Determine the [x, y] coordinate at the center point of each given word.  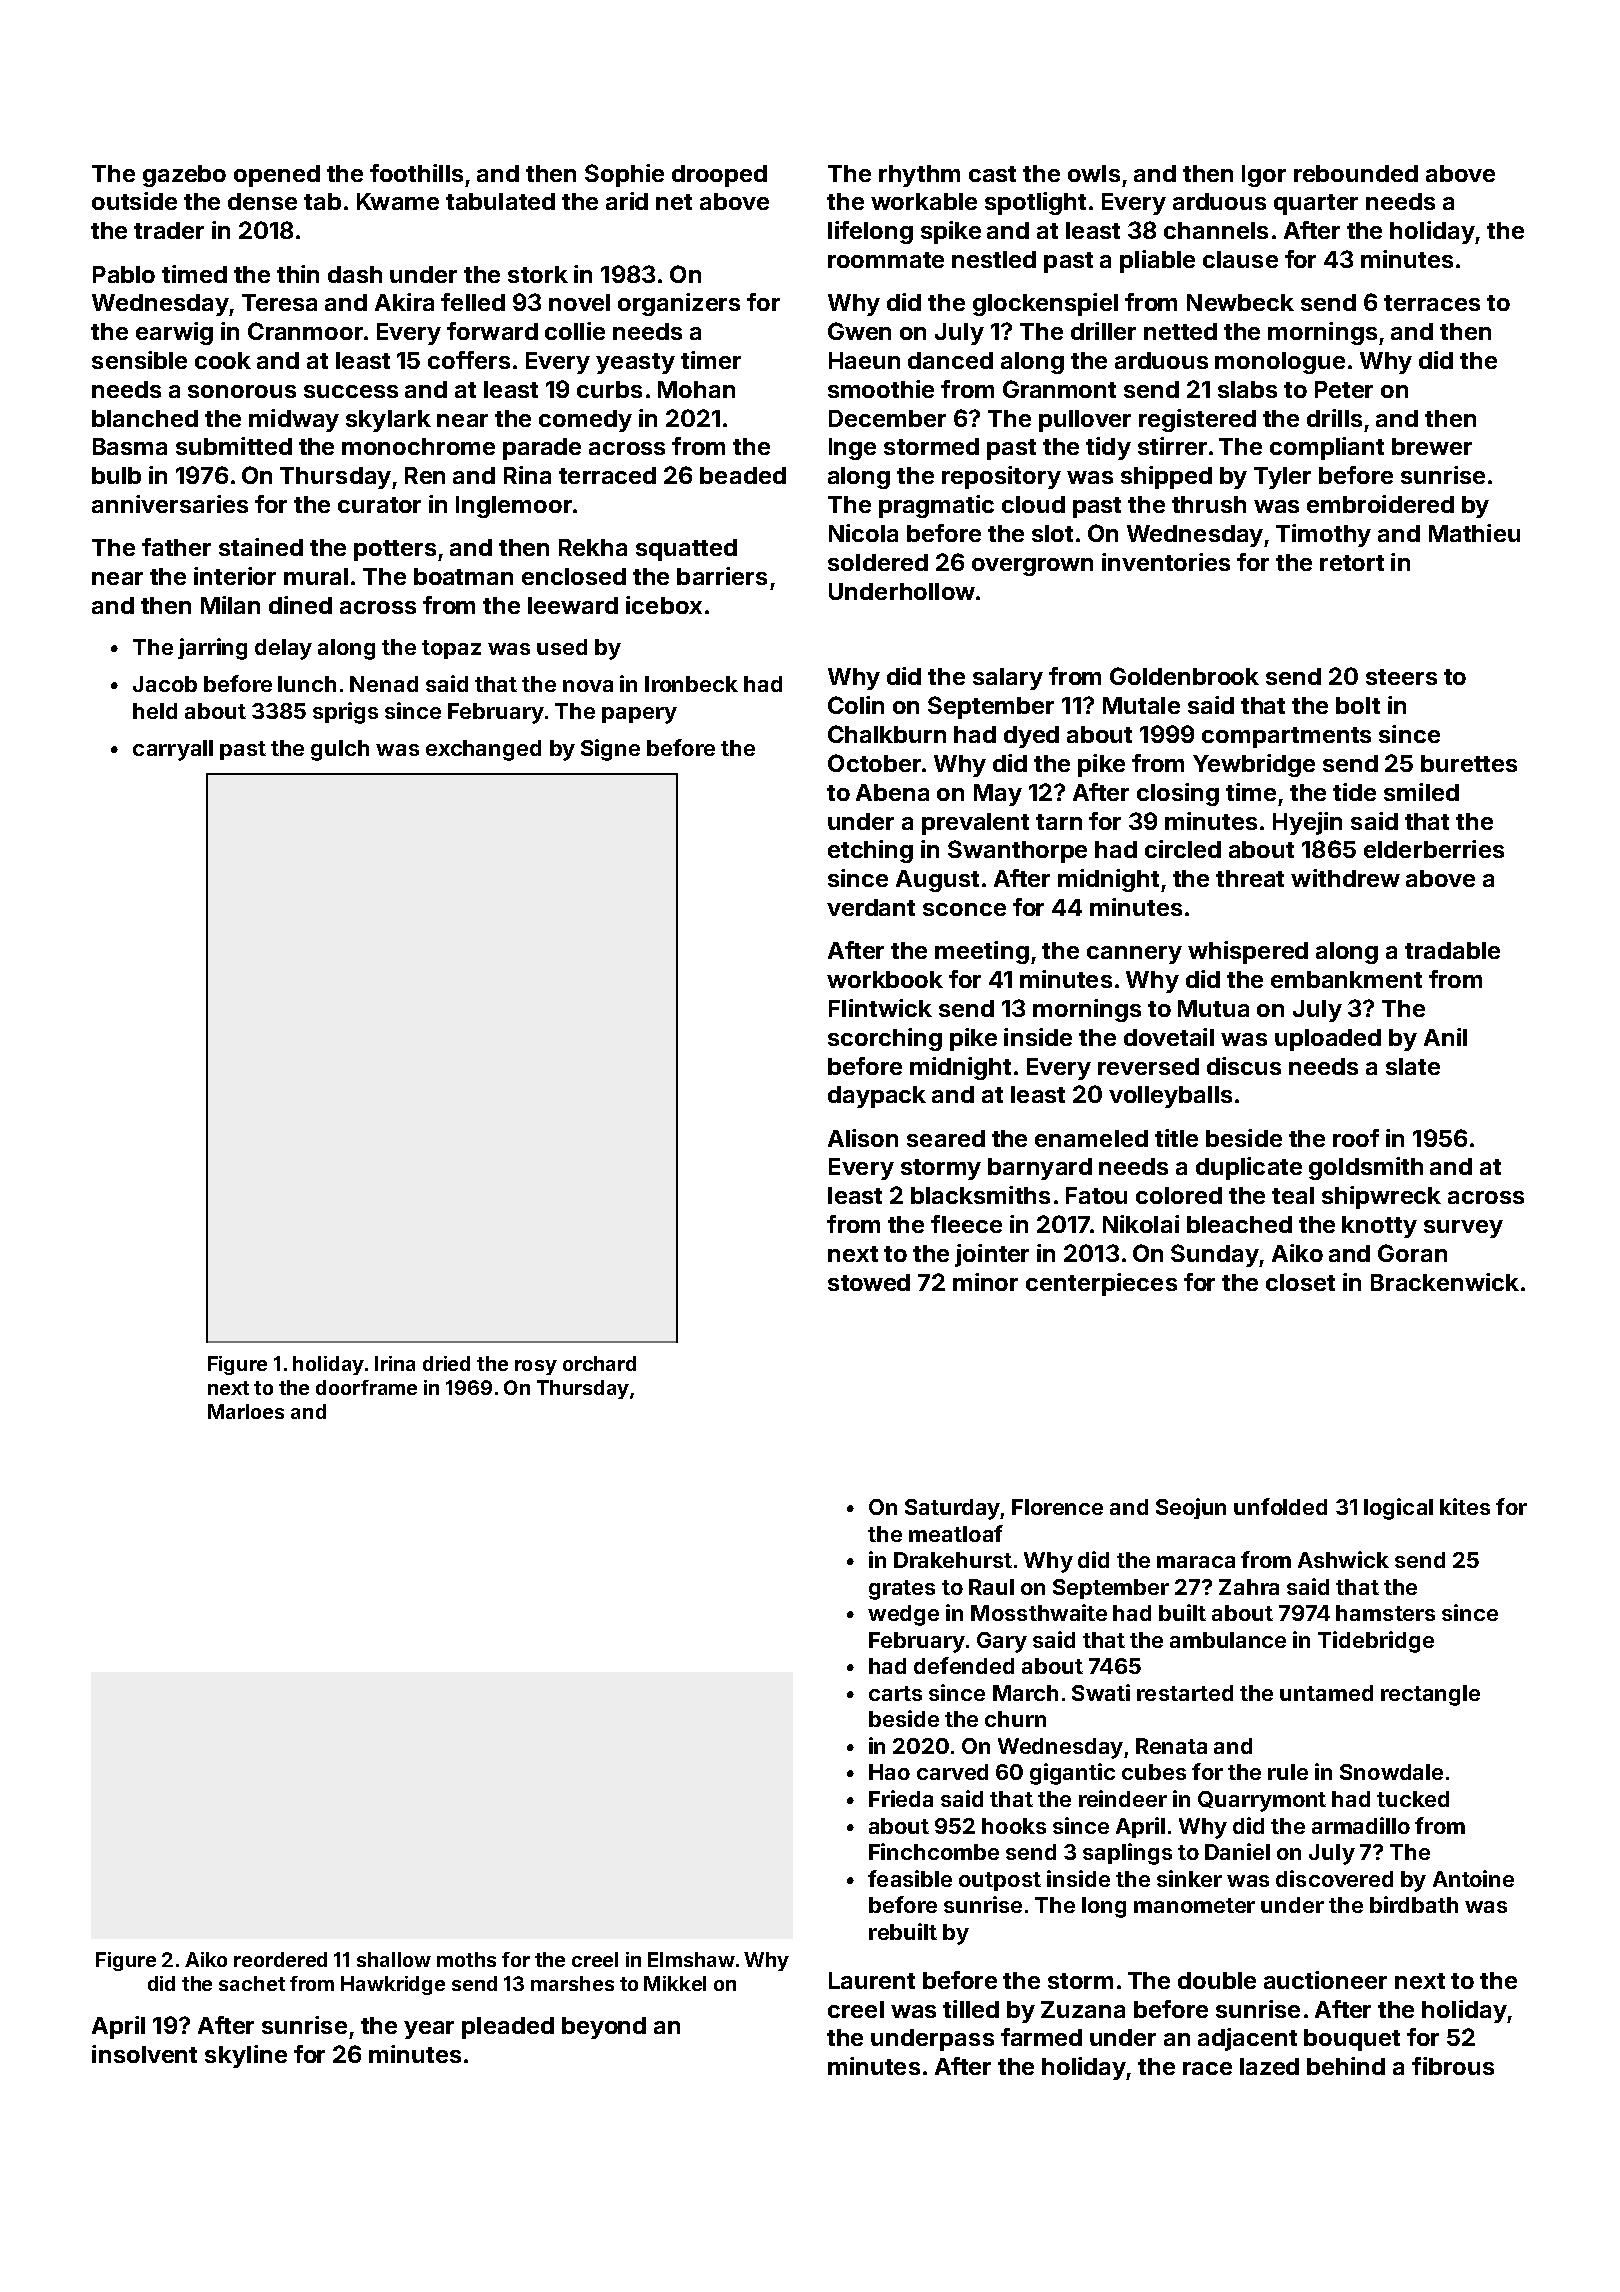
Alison [863, 1138]
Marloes [246, 1411]
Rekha [593, 547]
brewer [1432, 446]
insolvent [144, 2054]
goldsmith [1366, 1168]
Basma [130, 446]
